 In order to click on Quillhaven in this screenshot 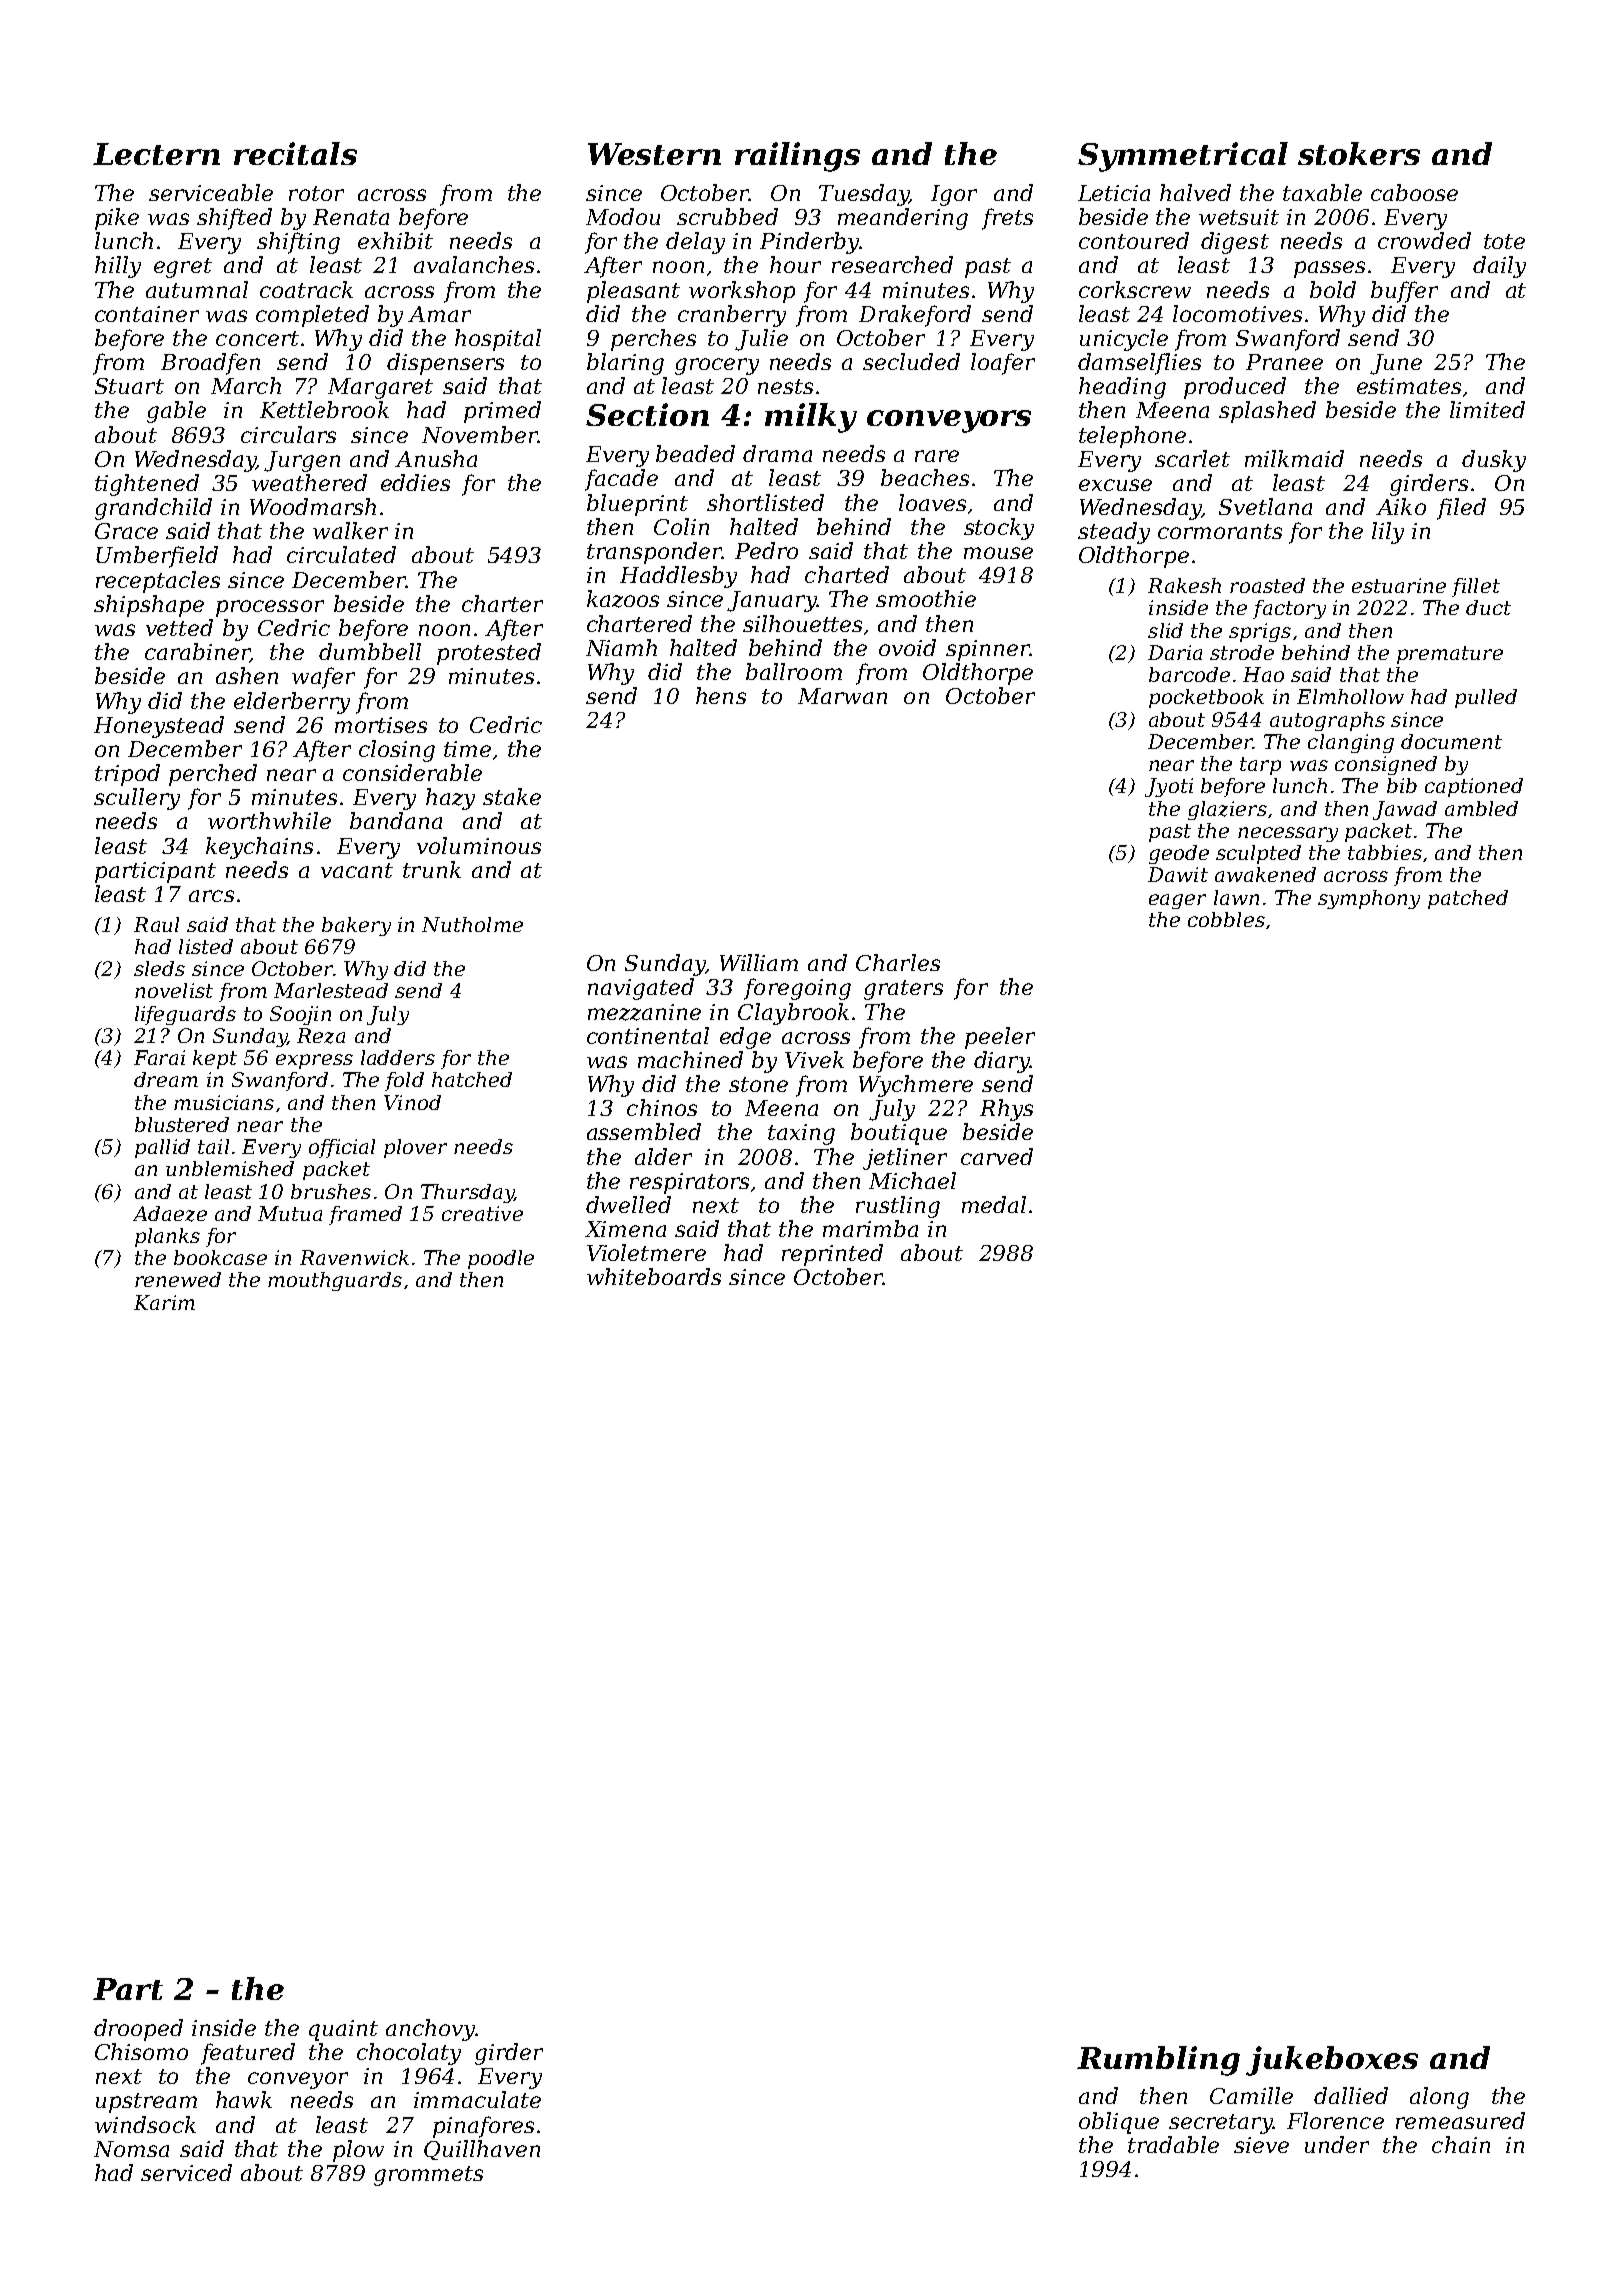, I will do `click(482, 2150)`.
